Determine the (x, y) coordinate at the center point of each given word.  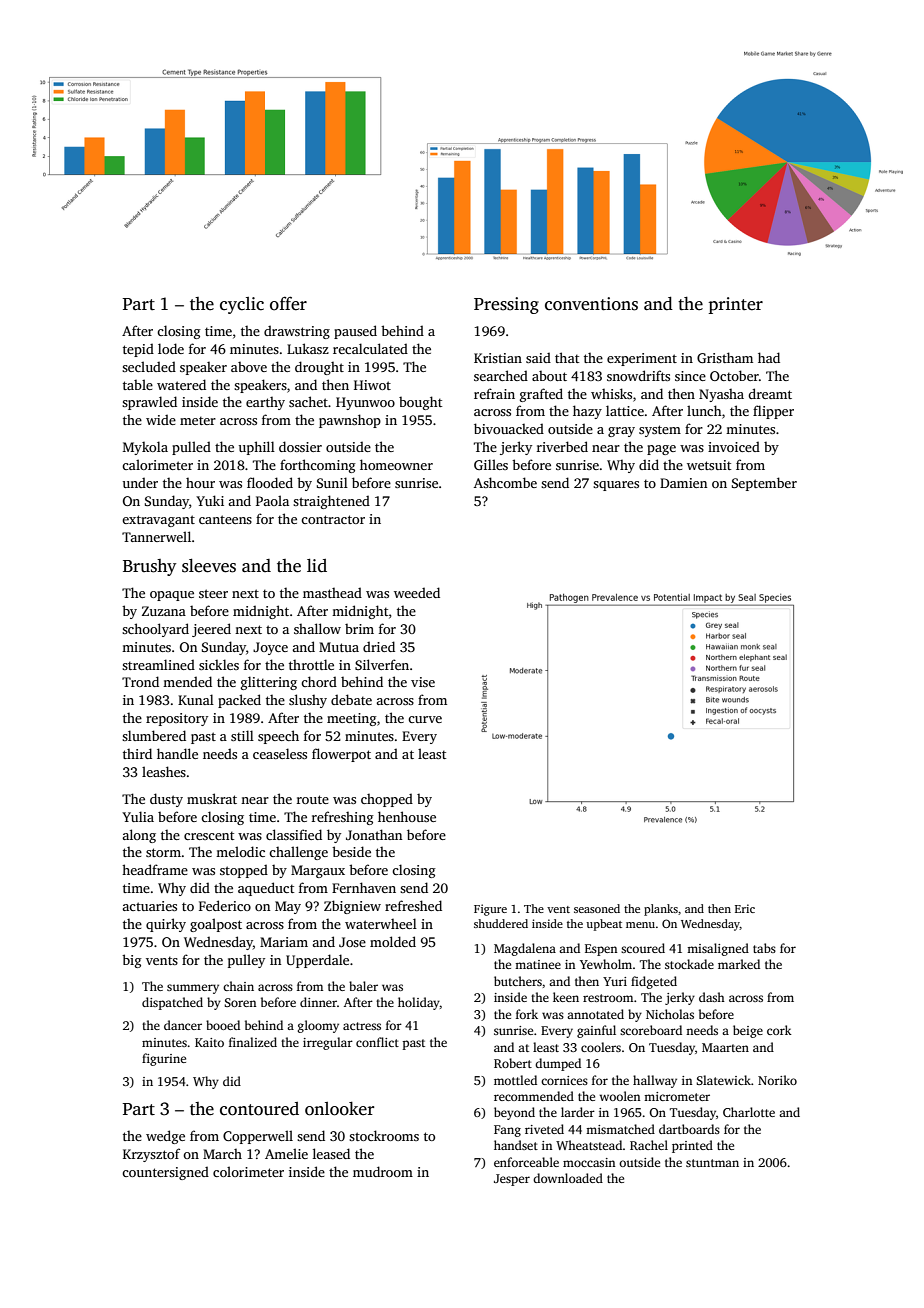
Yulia (138, 816)
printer (735, 305)
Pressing (506, 305)
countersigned (165, 1173)
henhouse (407, 816)
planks (661, 910)
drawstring (297, 332)
